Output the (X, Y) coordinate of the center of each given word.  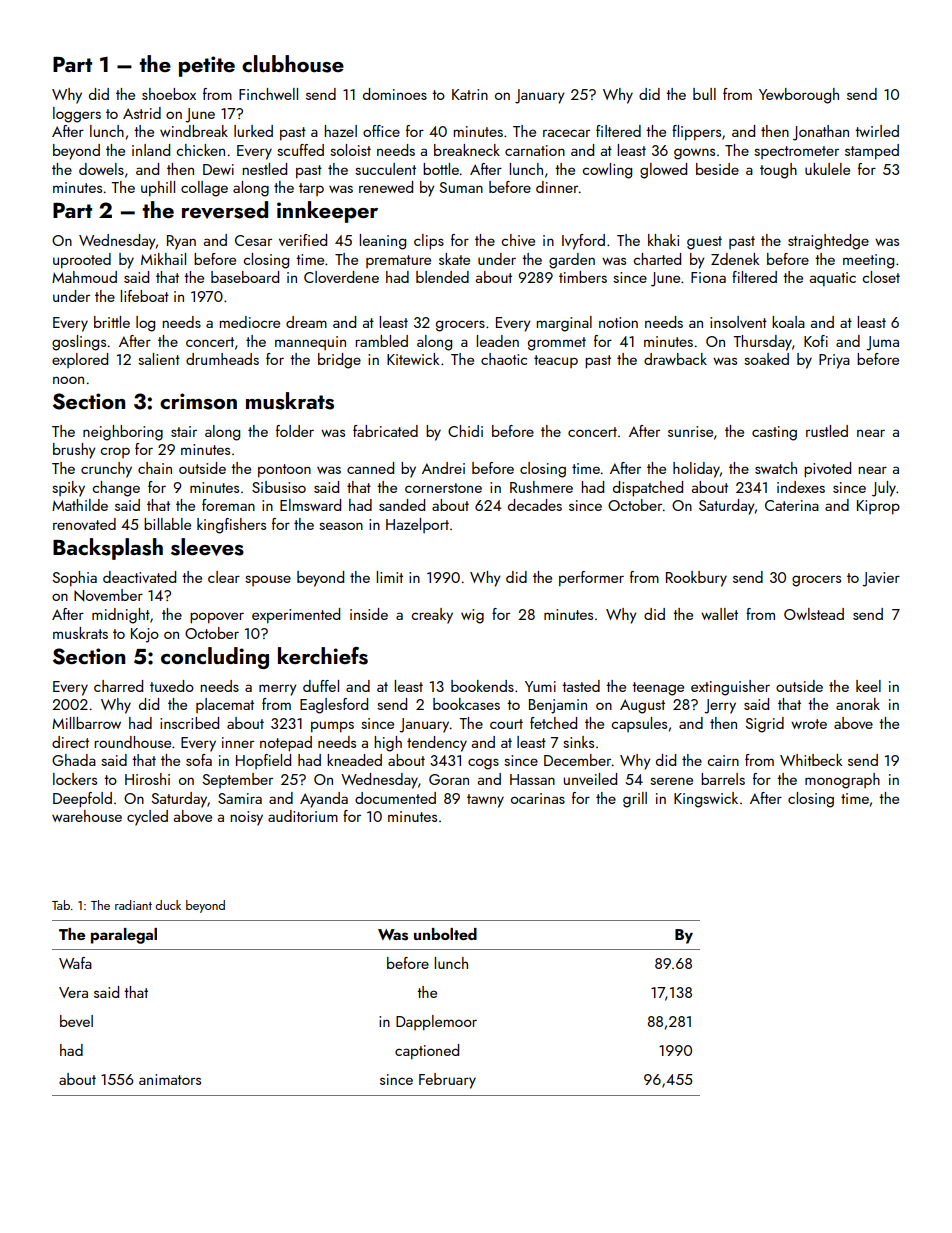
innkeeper (327, 212)
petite (207, 66)
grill (635, 800)
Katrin (470, 94)
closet (881, 277)
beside (717, 169)
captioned (427, 1051)
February (447, 1081)
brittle (112, 322)
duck (168, 905)
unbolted (445, 934)
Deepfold (82, 800)
